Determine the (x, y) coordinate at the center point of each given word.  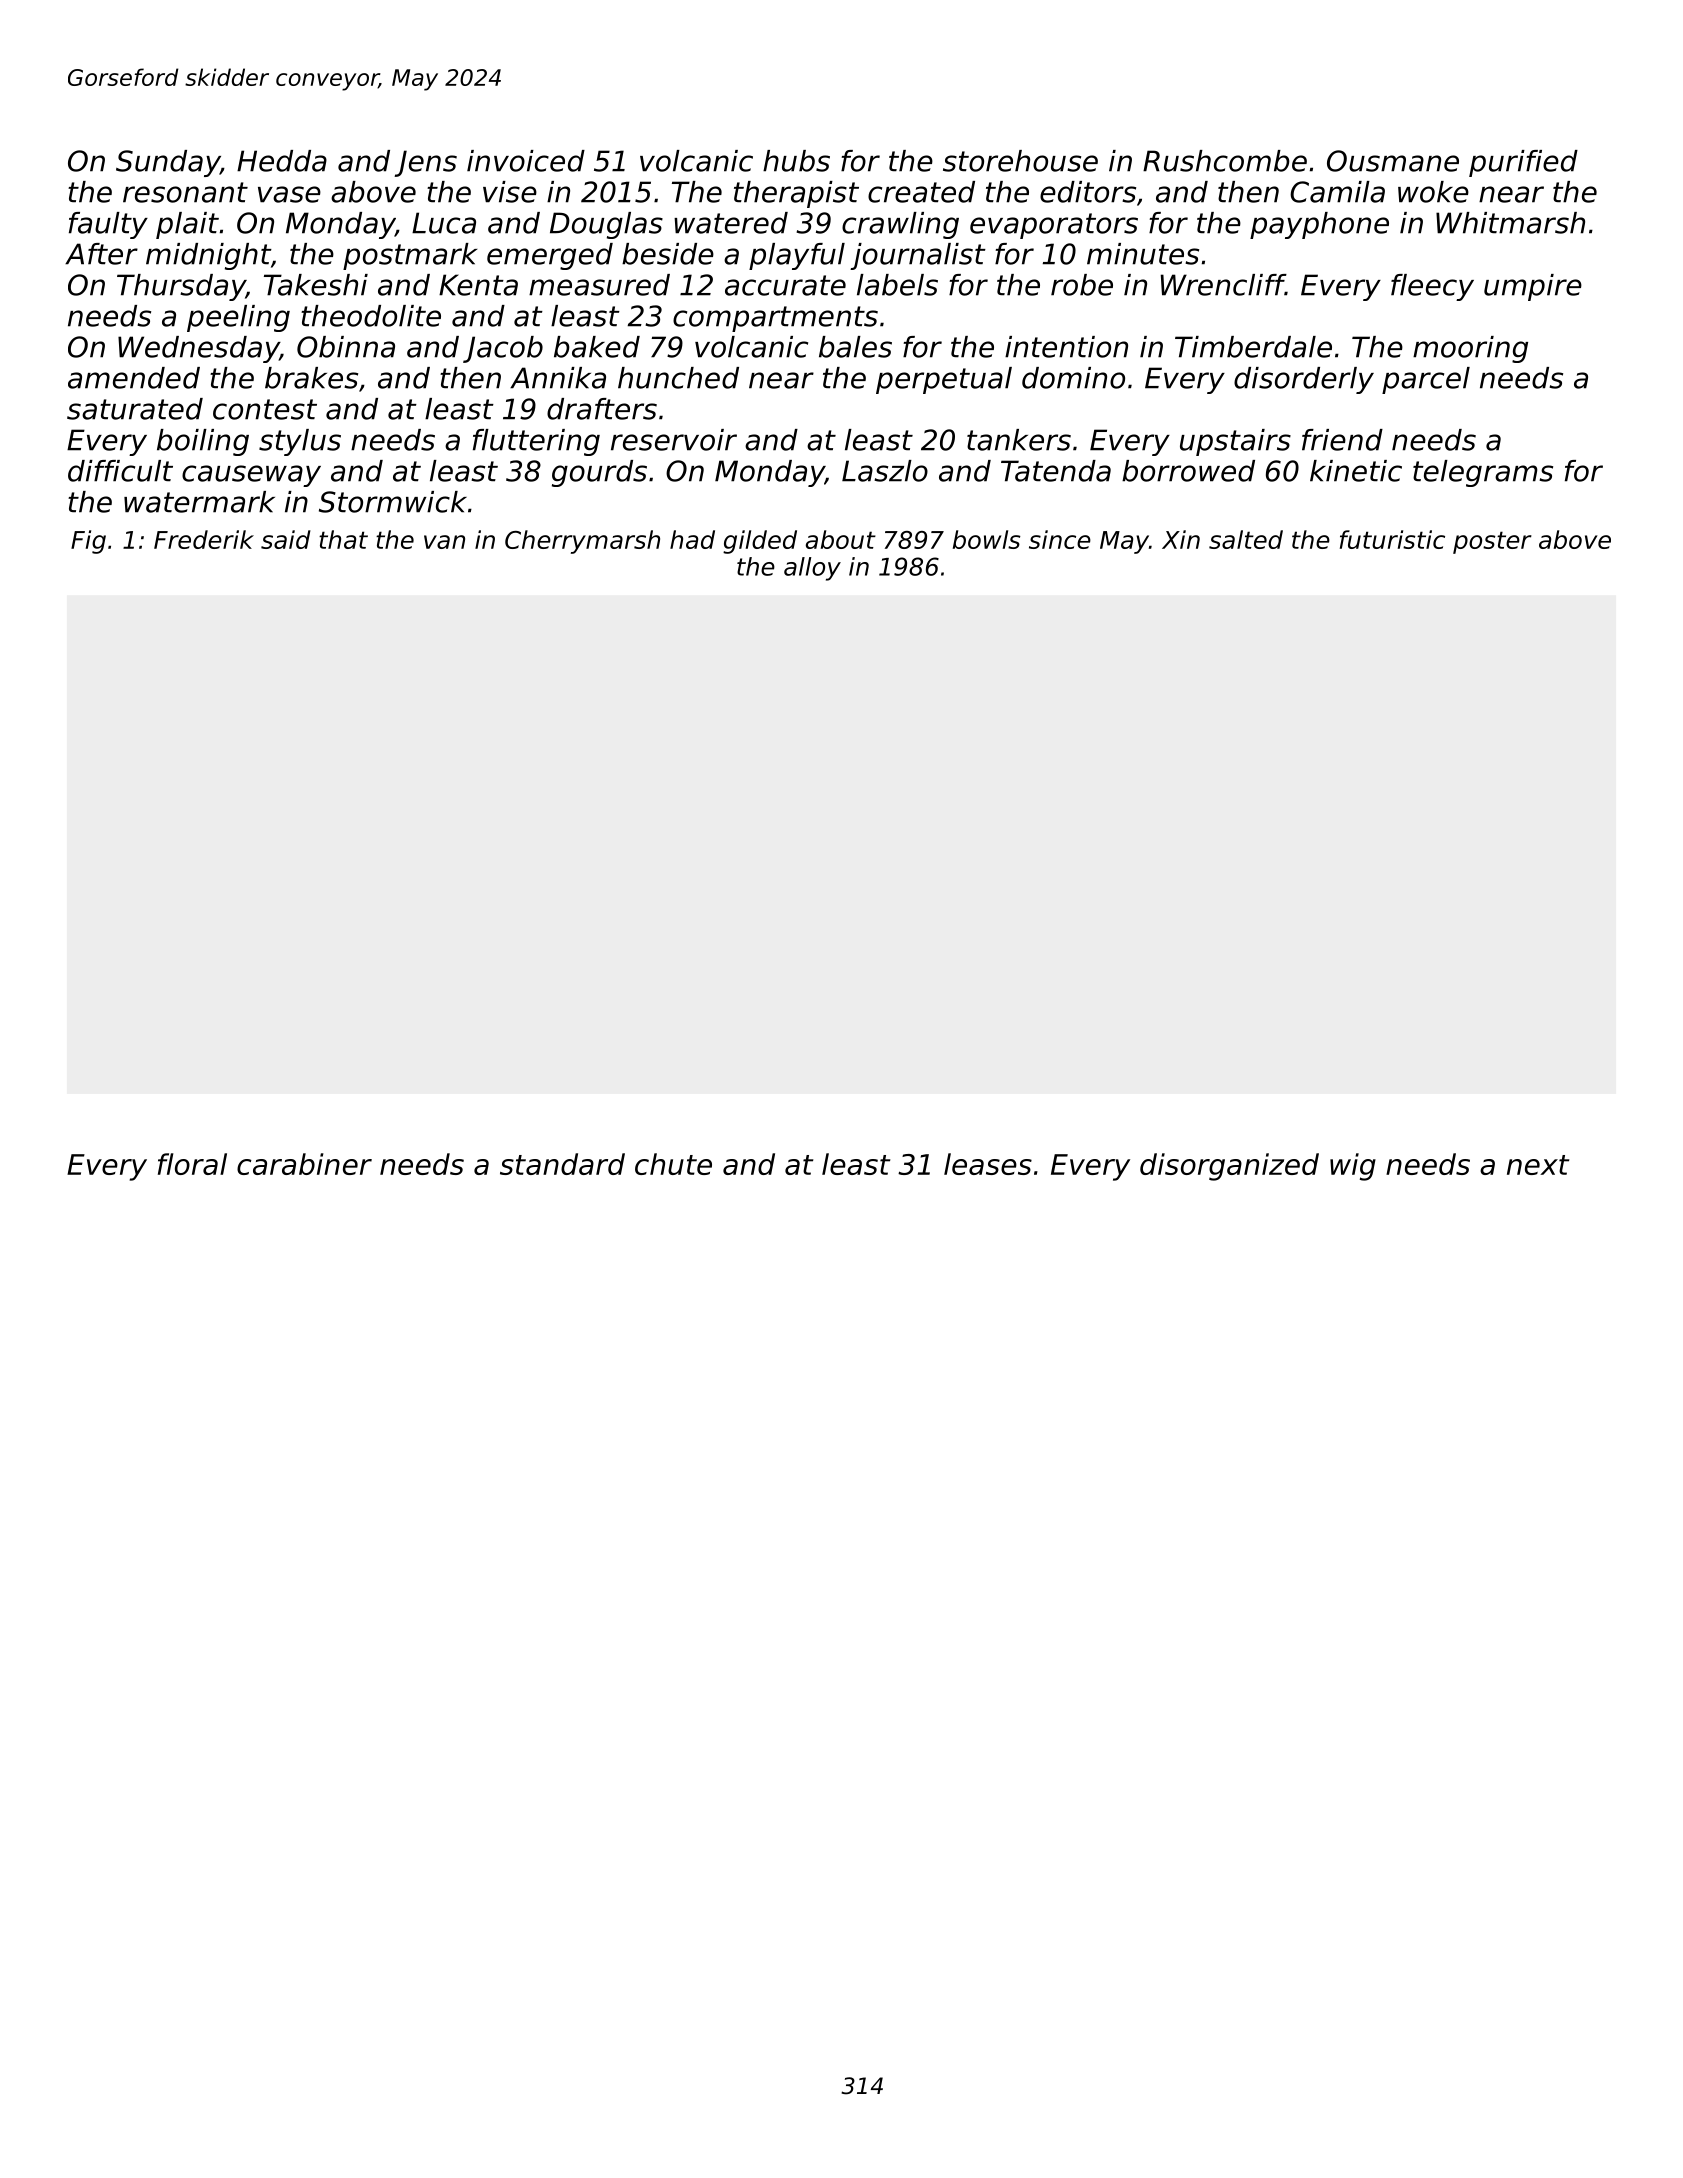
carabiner (304, 1164)
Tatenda (1056, 471)
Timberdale (1253, 347)
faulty (108, 225)
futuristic (1392, 539)
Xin (1181, 539)
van (444, 542)
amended (134, 378)
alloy (812, 569)
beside (668, 254)
